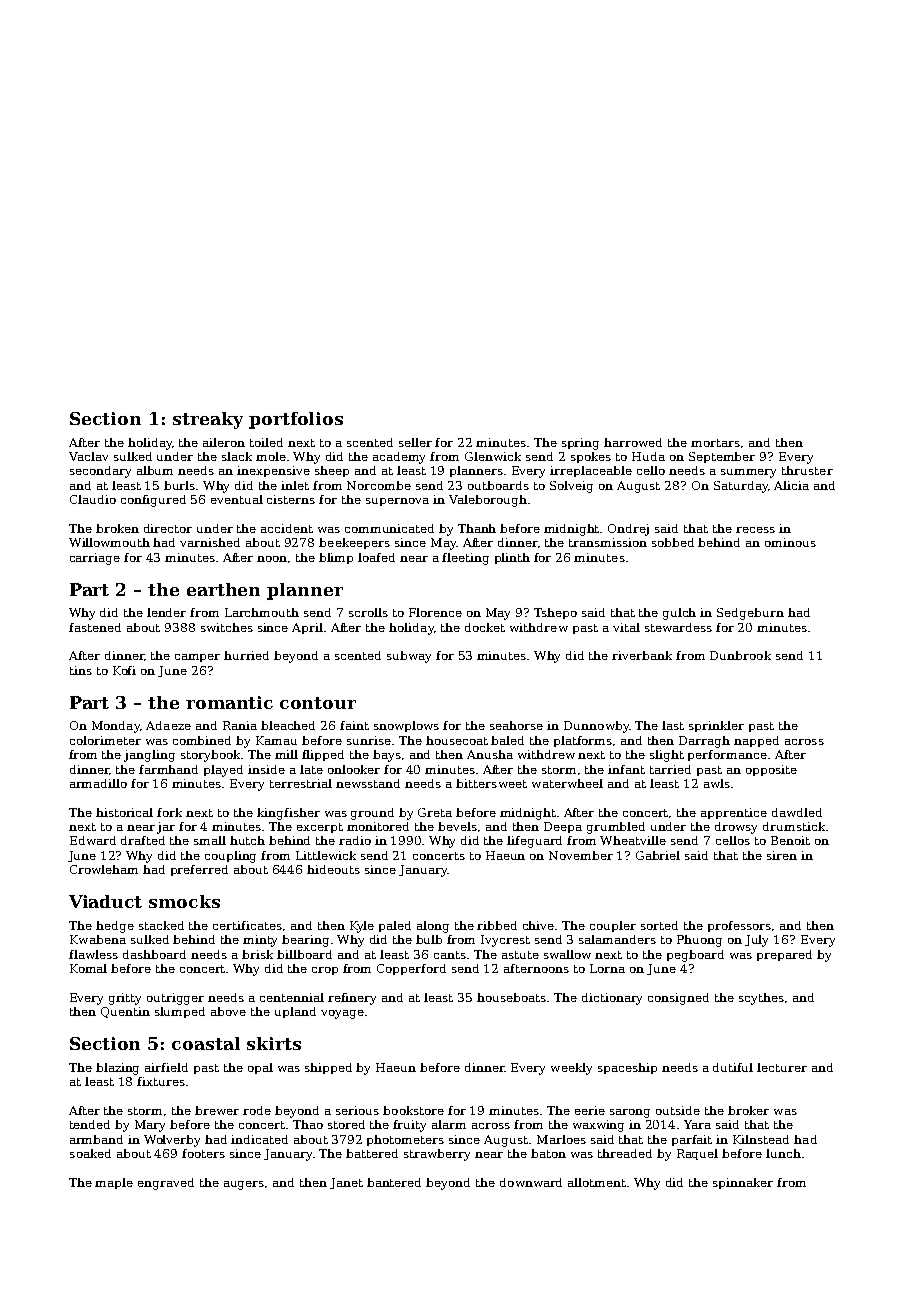 This page has width=908, height=1316. I want to click on bays, so click(387, 756).
